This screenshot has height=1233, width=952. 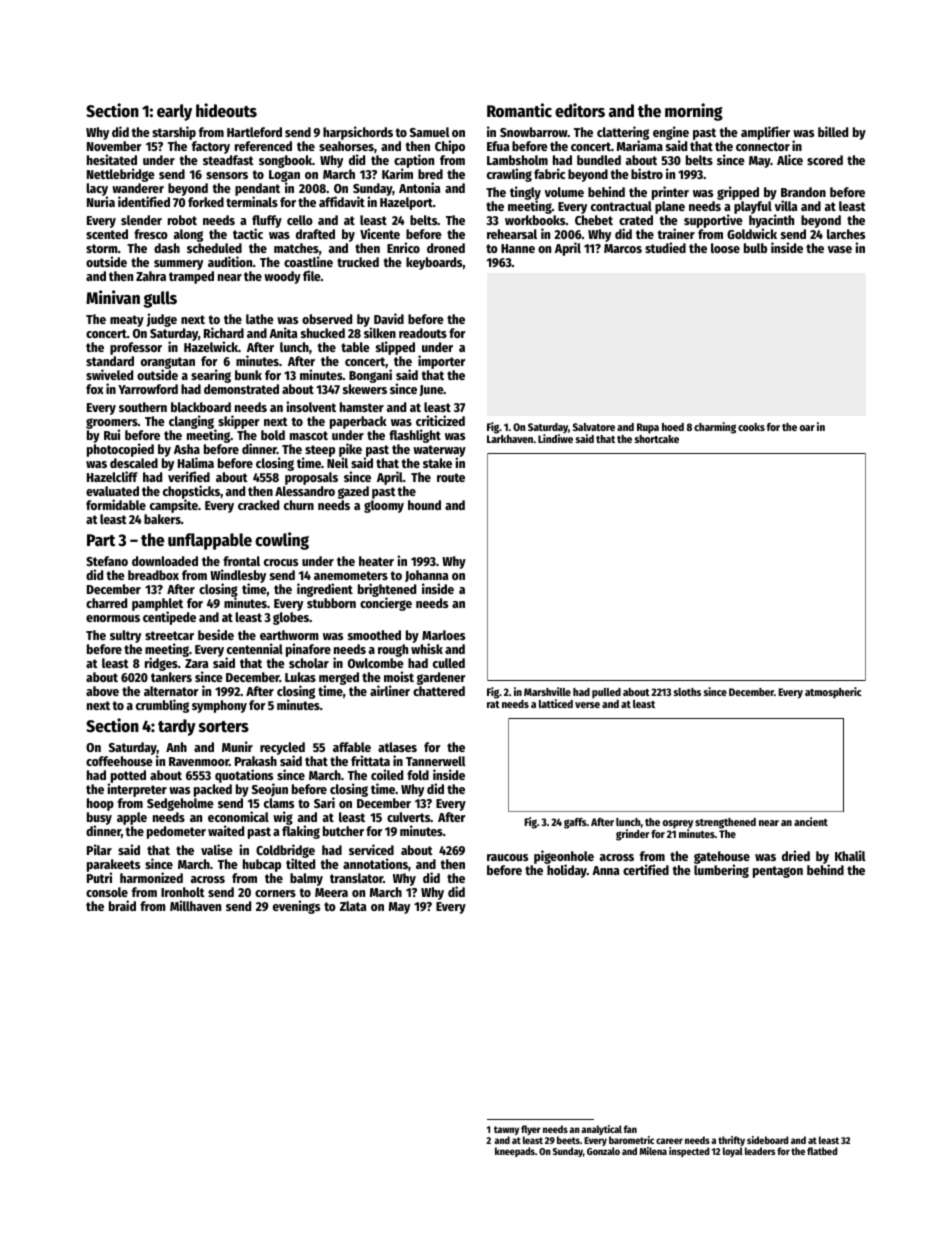 I want to click on lathe, so click(x=260, y=319).
